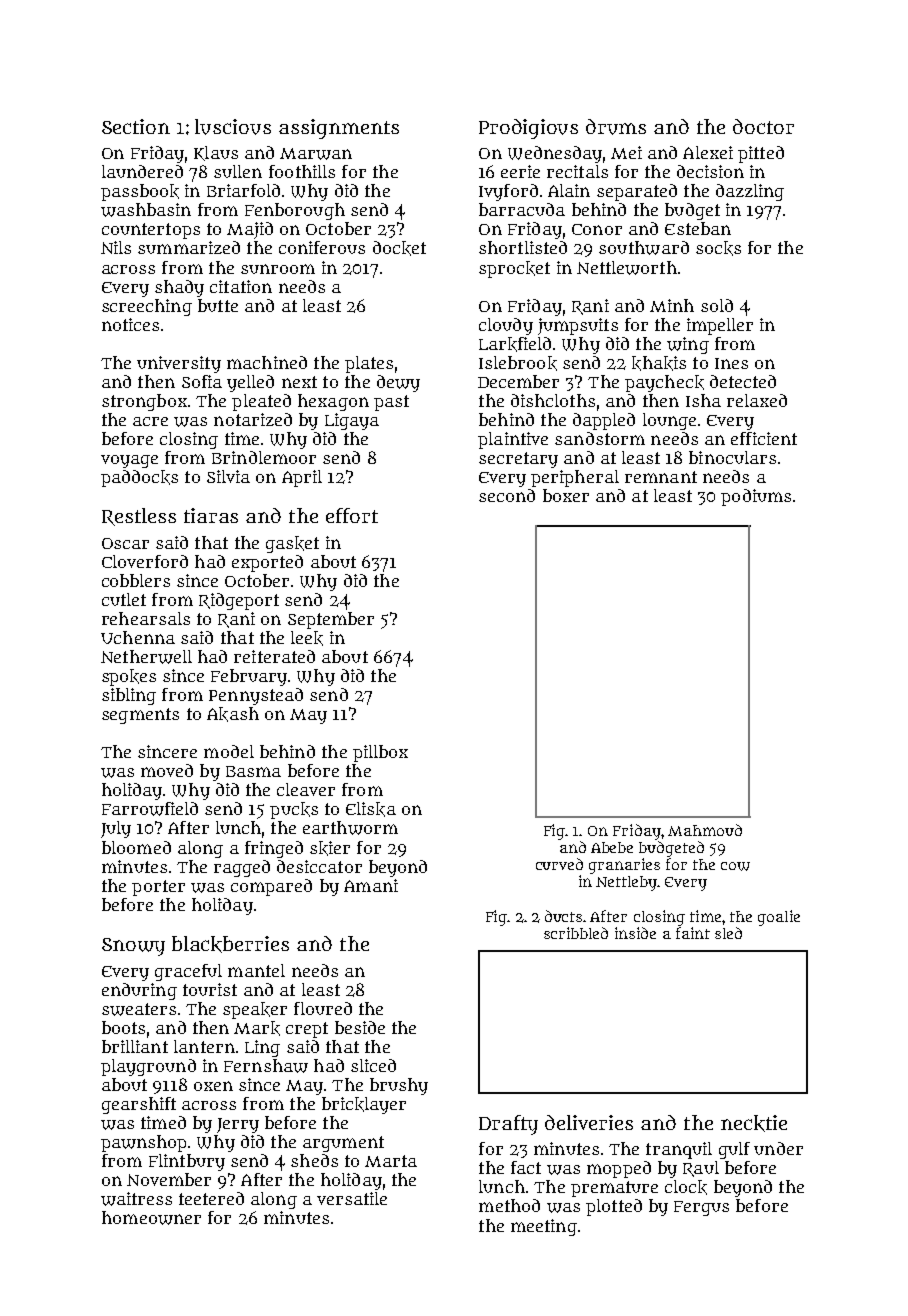 This document has width=908, height=1316. What do you see at coordinates (644, 248) in the document?
I see `southward` at bounding box center [644, 248].
